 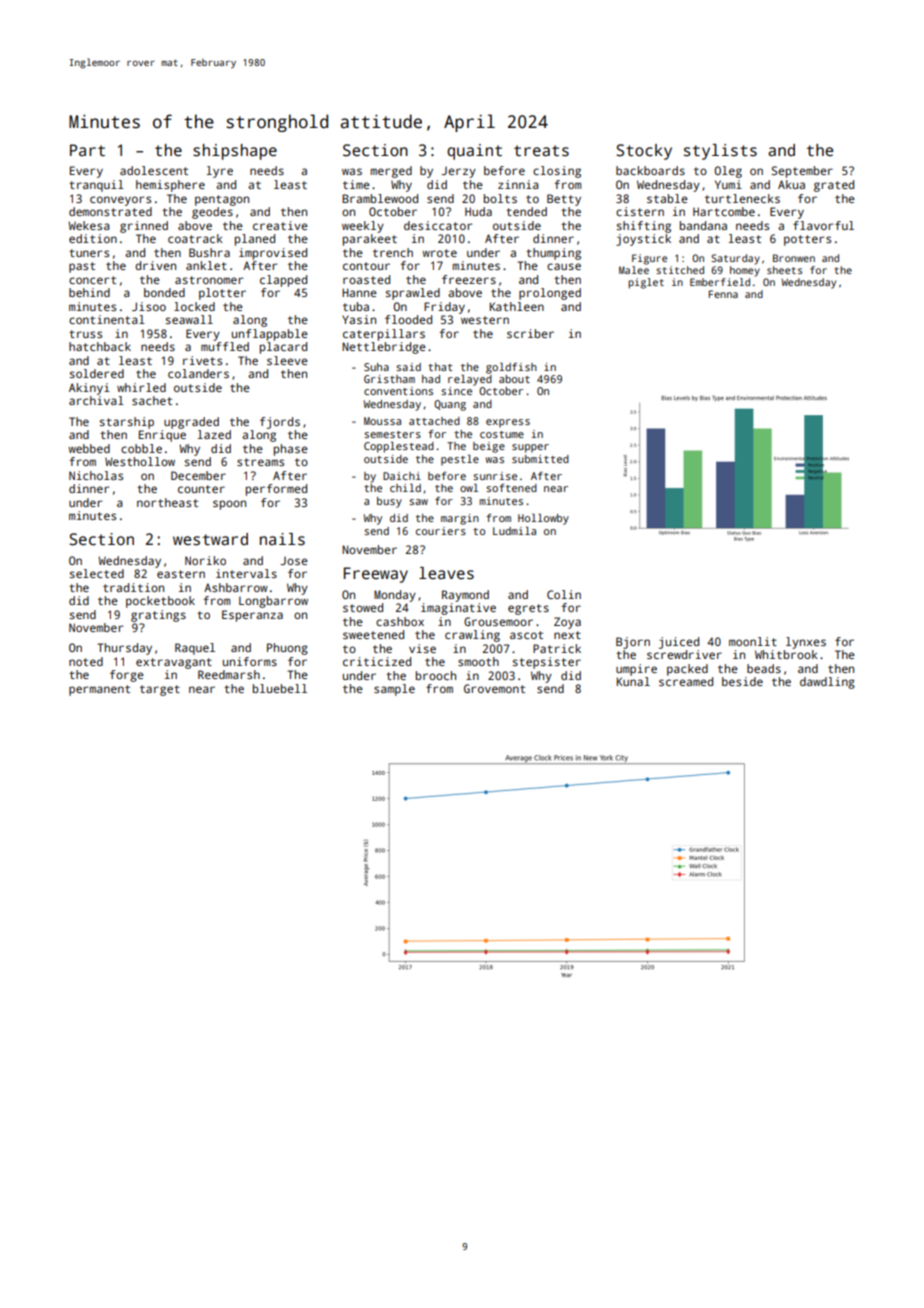 I want to click on Part, so click(x=87, y=150).
